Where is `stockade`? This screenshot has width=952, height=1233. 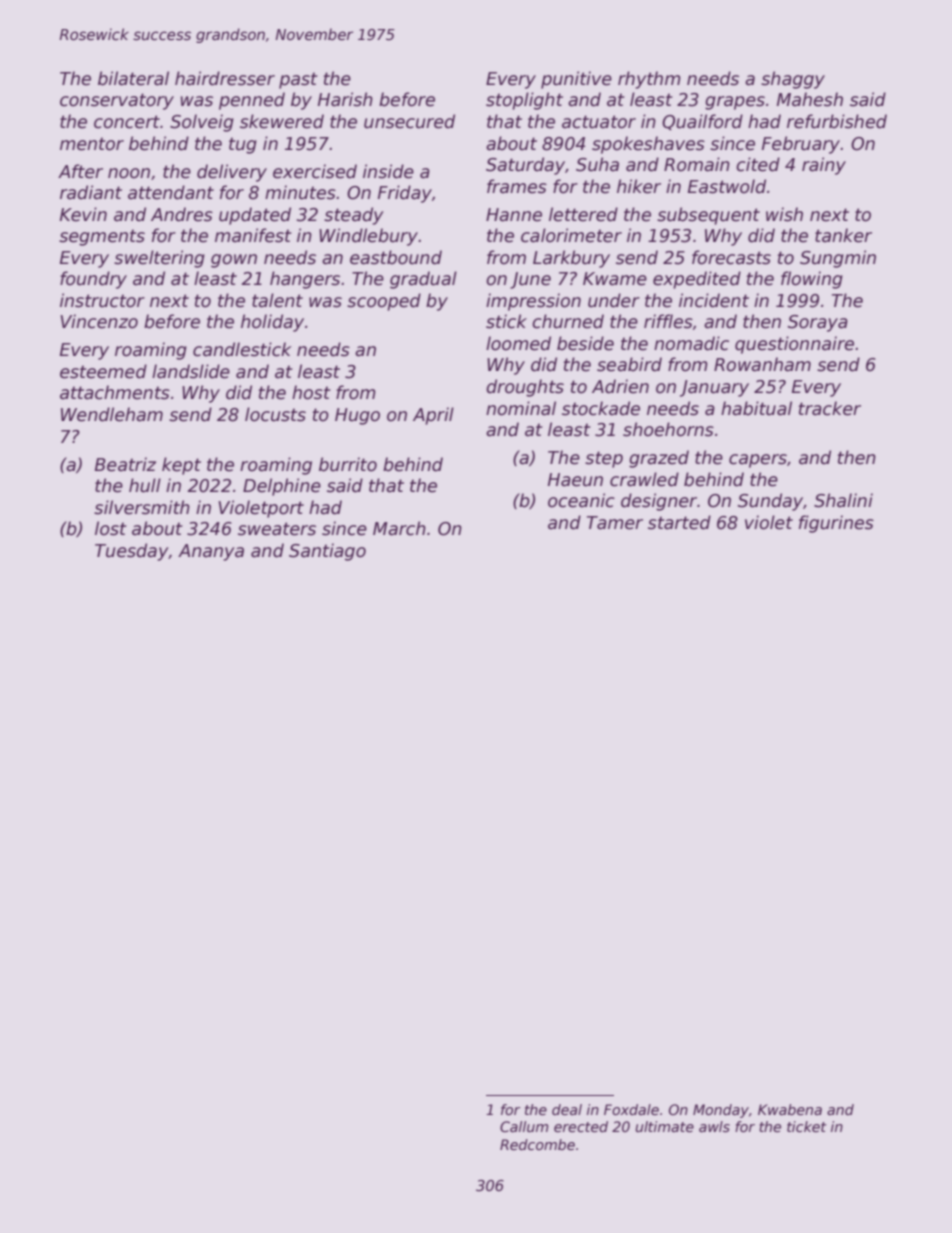
stockade is located at coordinates (601, 408).
